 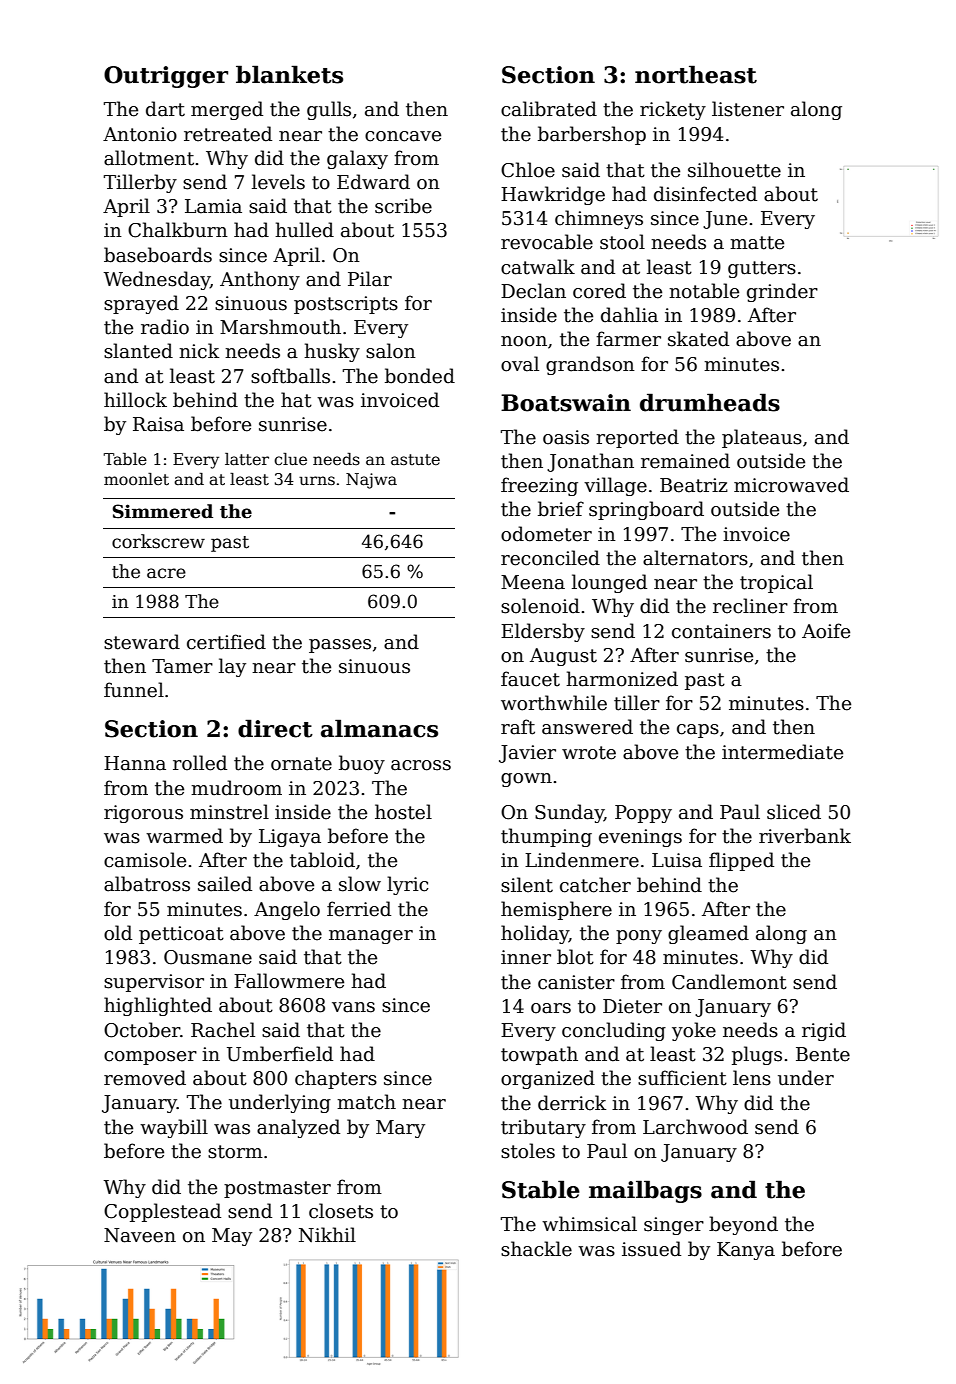 What do you see at coordinates (824, 1031) in the screenshot?
I see `rigid` at bounding box center [824, 1031].
